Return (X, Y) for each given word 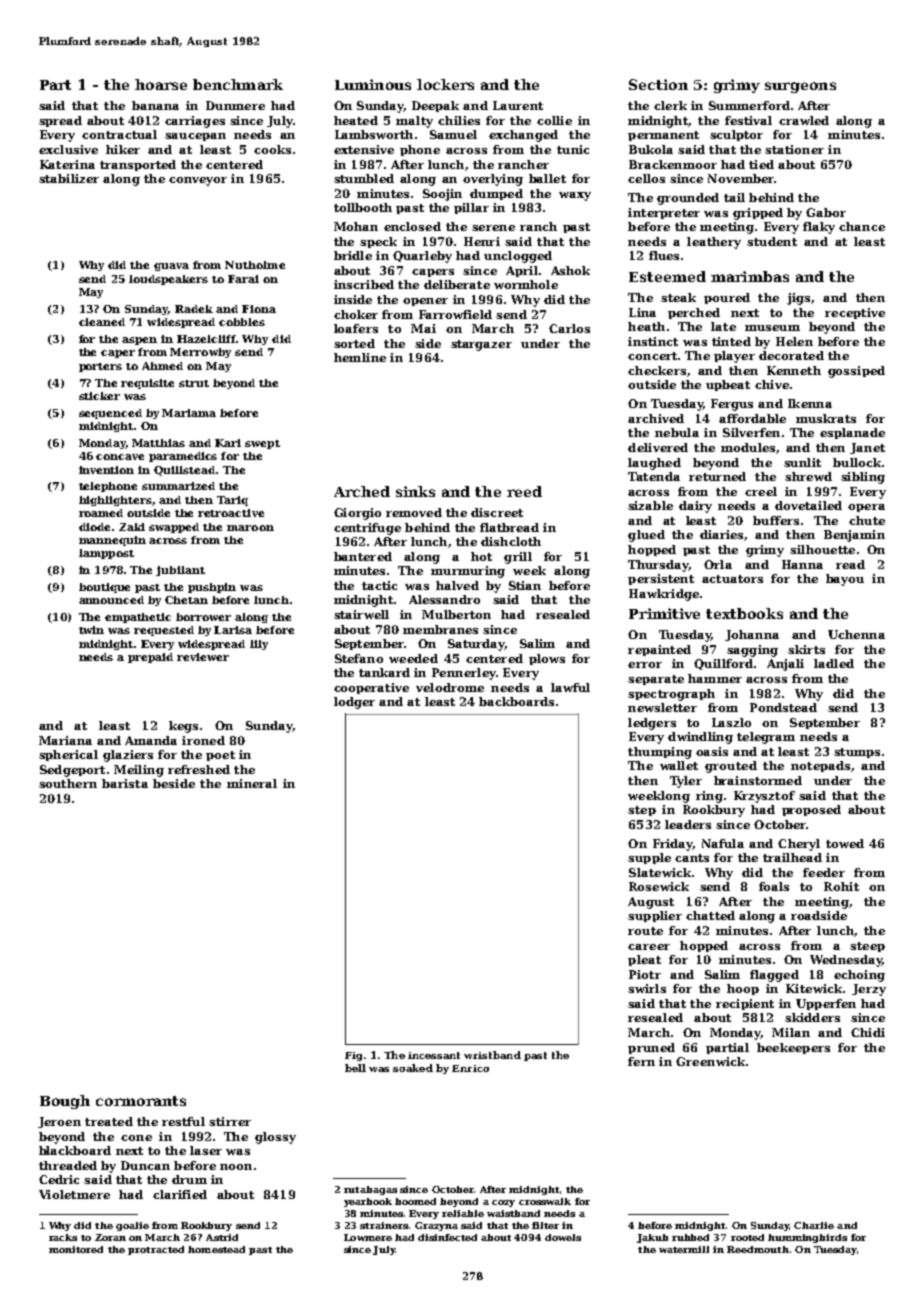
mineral (252, 783)
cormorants (141, 1101)
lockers (445, 84)
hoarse (161, 84)
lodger (354, 703)
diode (94, 527)
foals (774, 886)
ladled (834, 663)
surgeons (800, 87)
